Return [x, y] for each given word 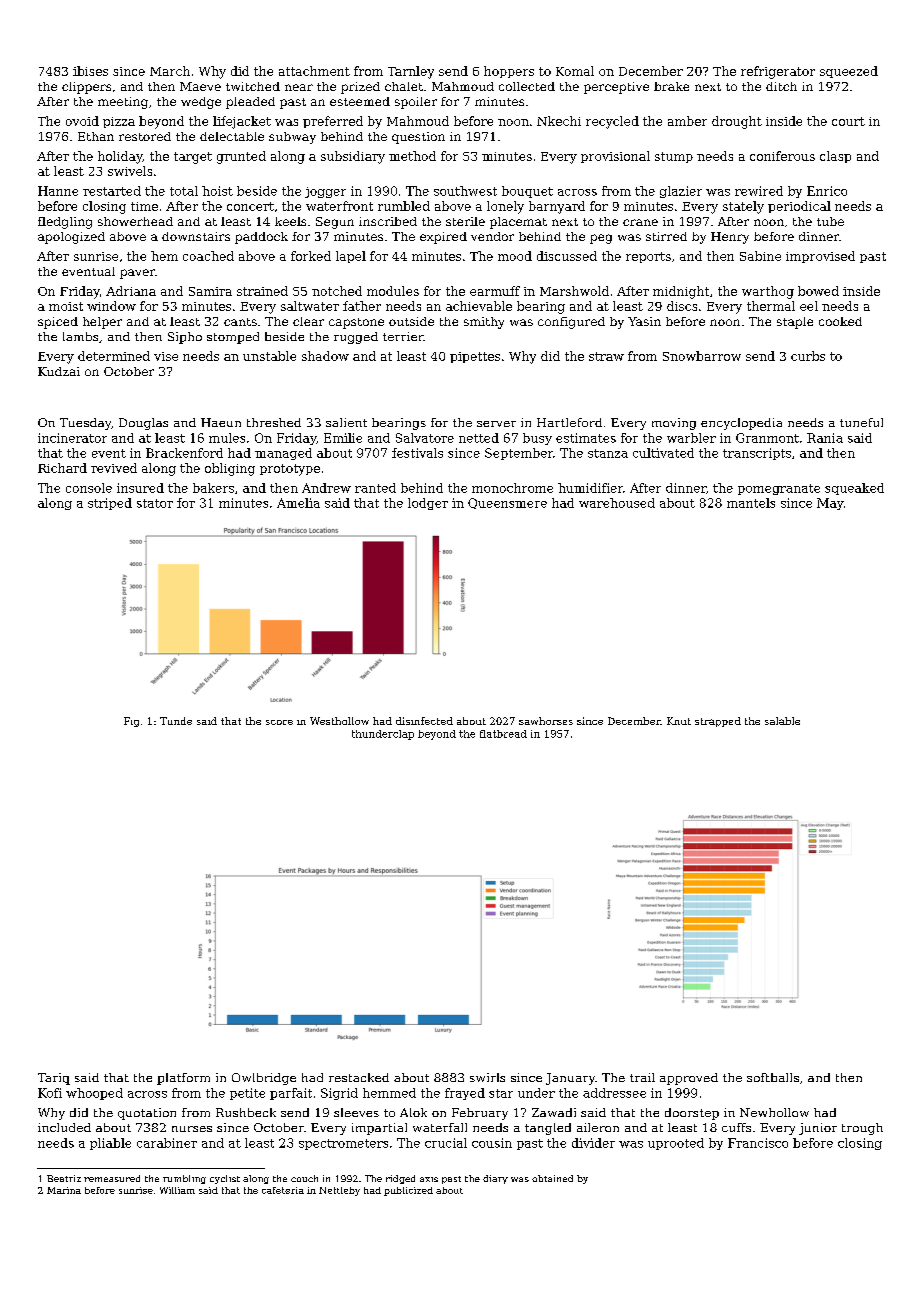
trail [642, 1077]
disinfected [424, 721]
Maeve [200, 86]
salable [782, 721]
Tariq [54, 1079]
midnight [681, 292]
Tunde [176, 721]
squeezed [849, 72]
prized [360, 88]
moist [66, 306]
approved [689, 1079]
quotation [147, 1114]
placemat [518, 223]
